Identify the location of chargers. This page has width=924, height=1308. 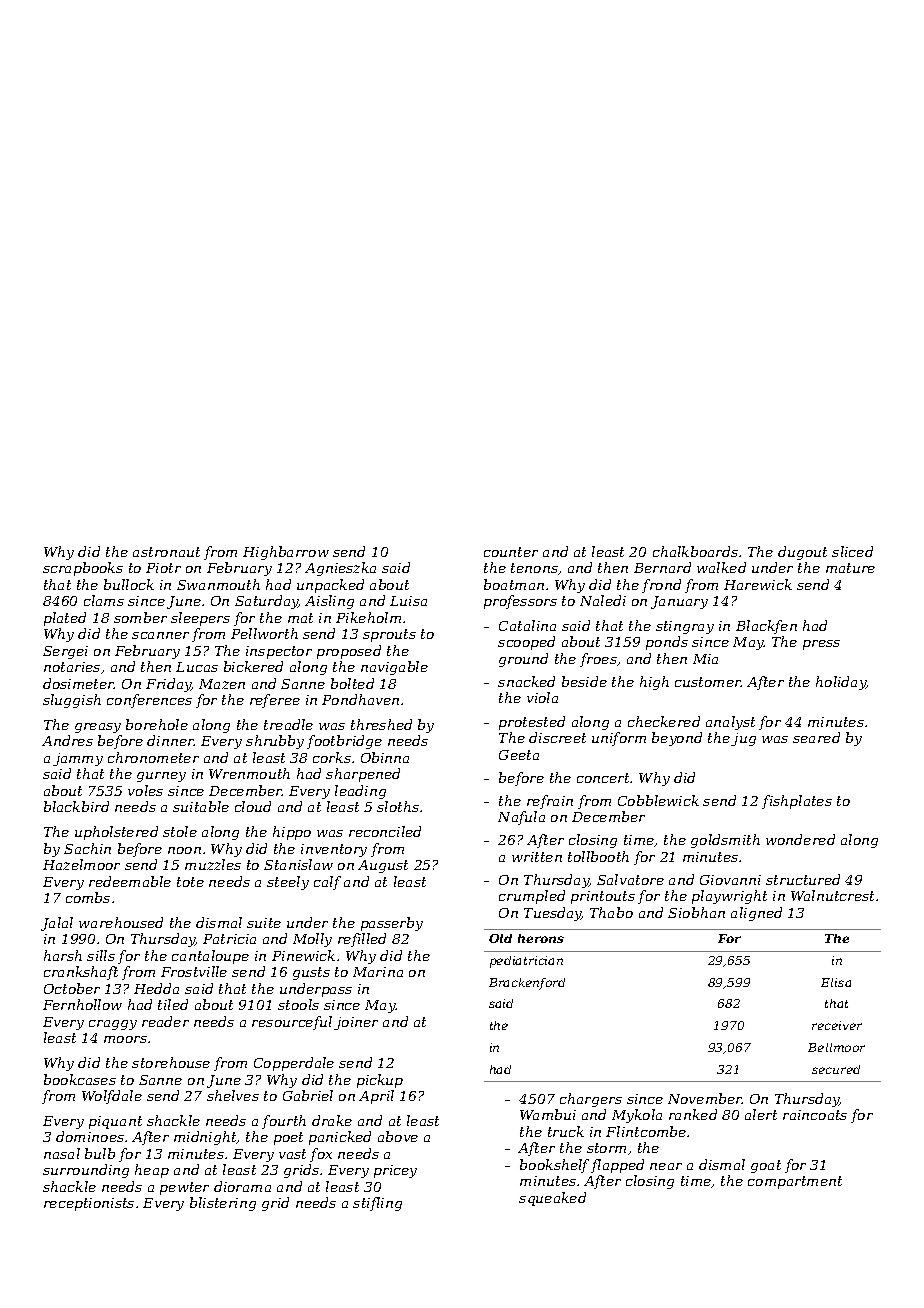
(591, 1100).
